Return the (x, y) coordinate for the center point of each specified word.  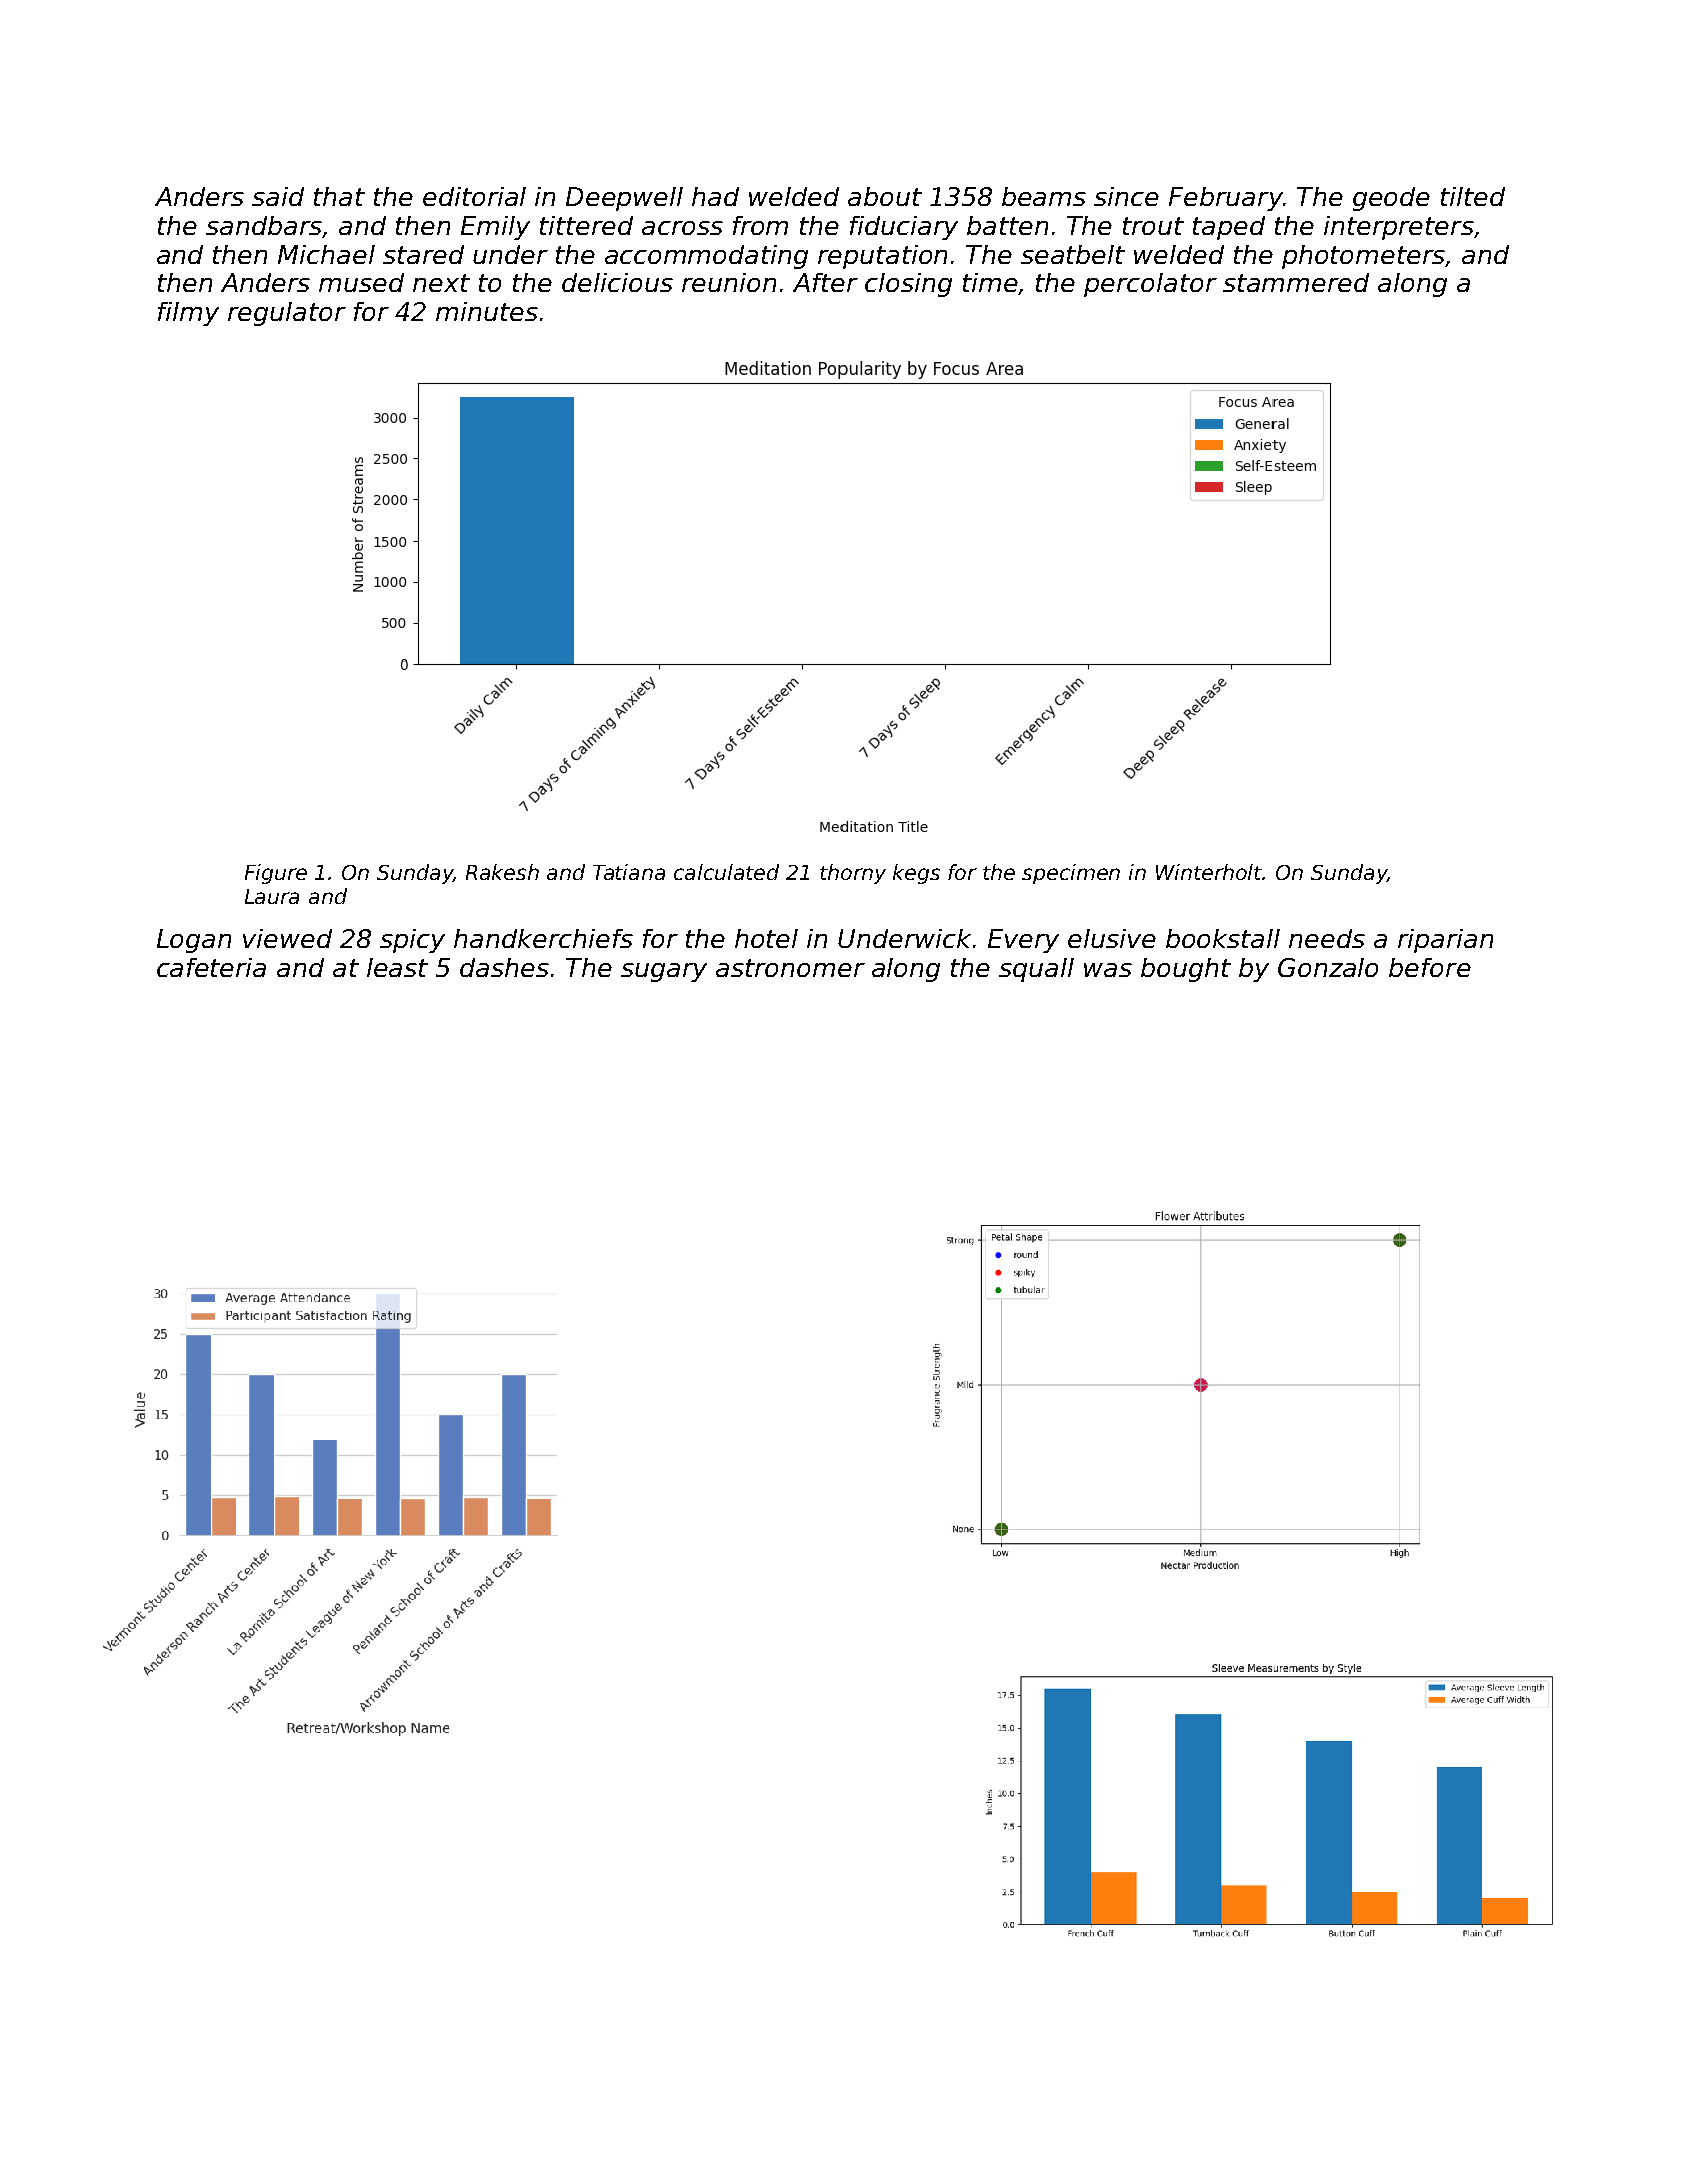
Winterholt (1209, 872)
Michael (326, 254)
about (885, 196)
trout (1153, 226)
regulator (287, 314)
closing (908, 285)
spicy (412, 941)
